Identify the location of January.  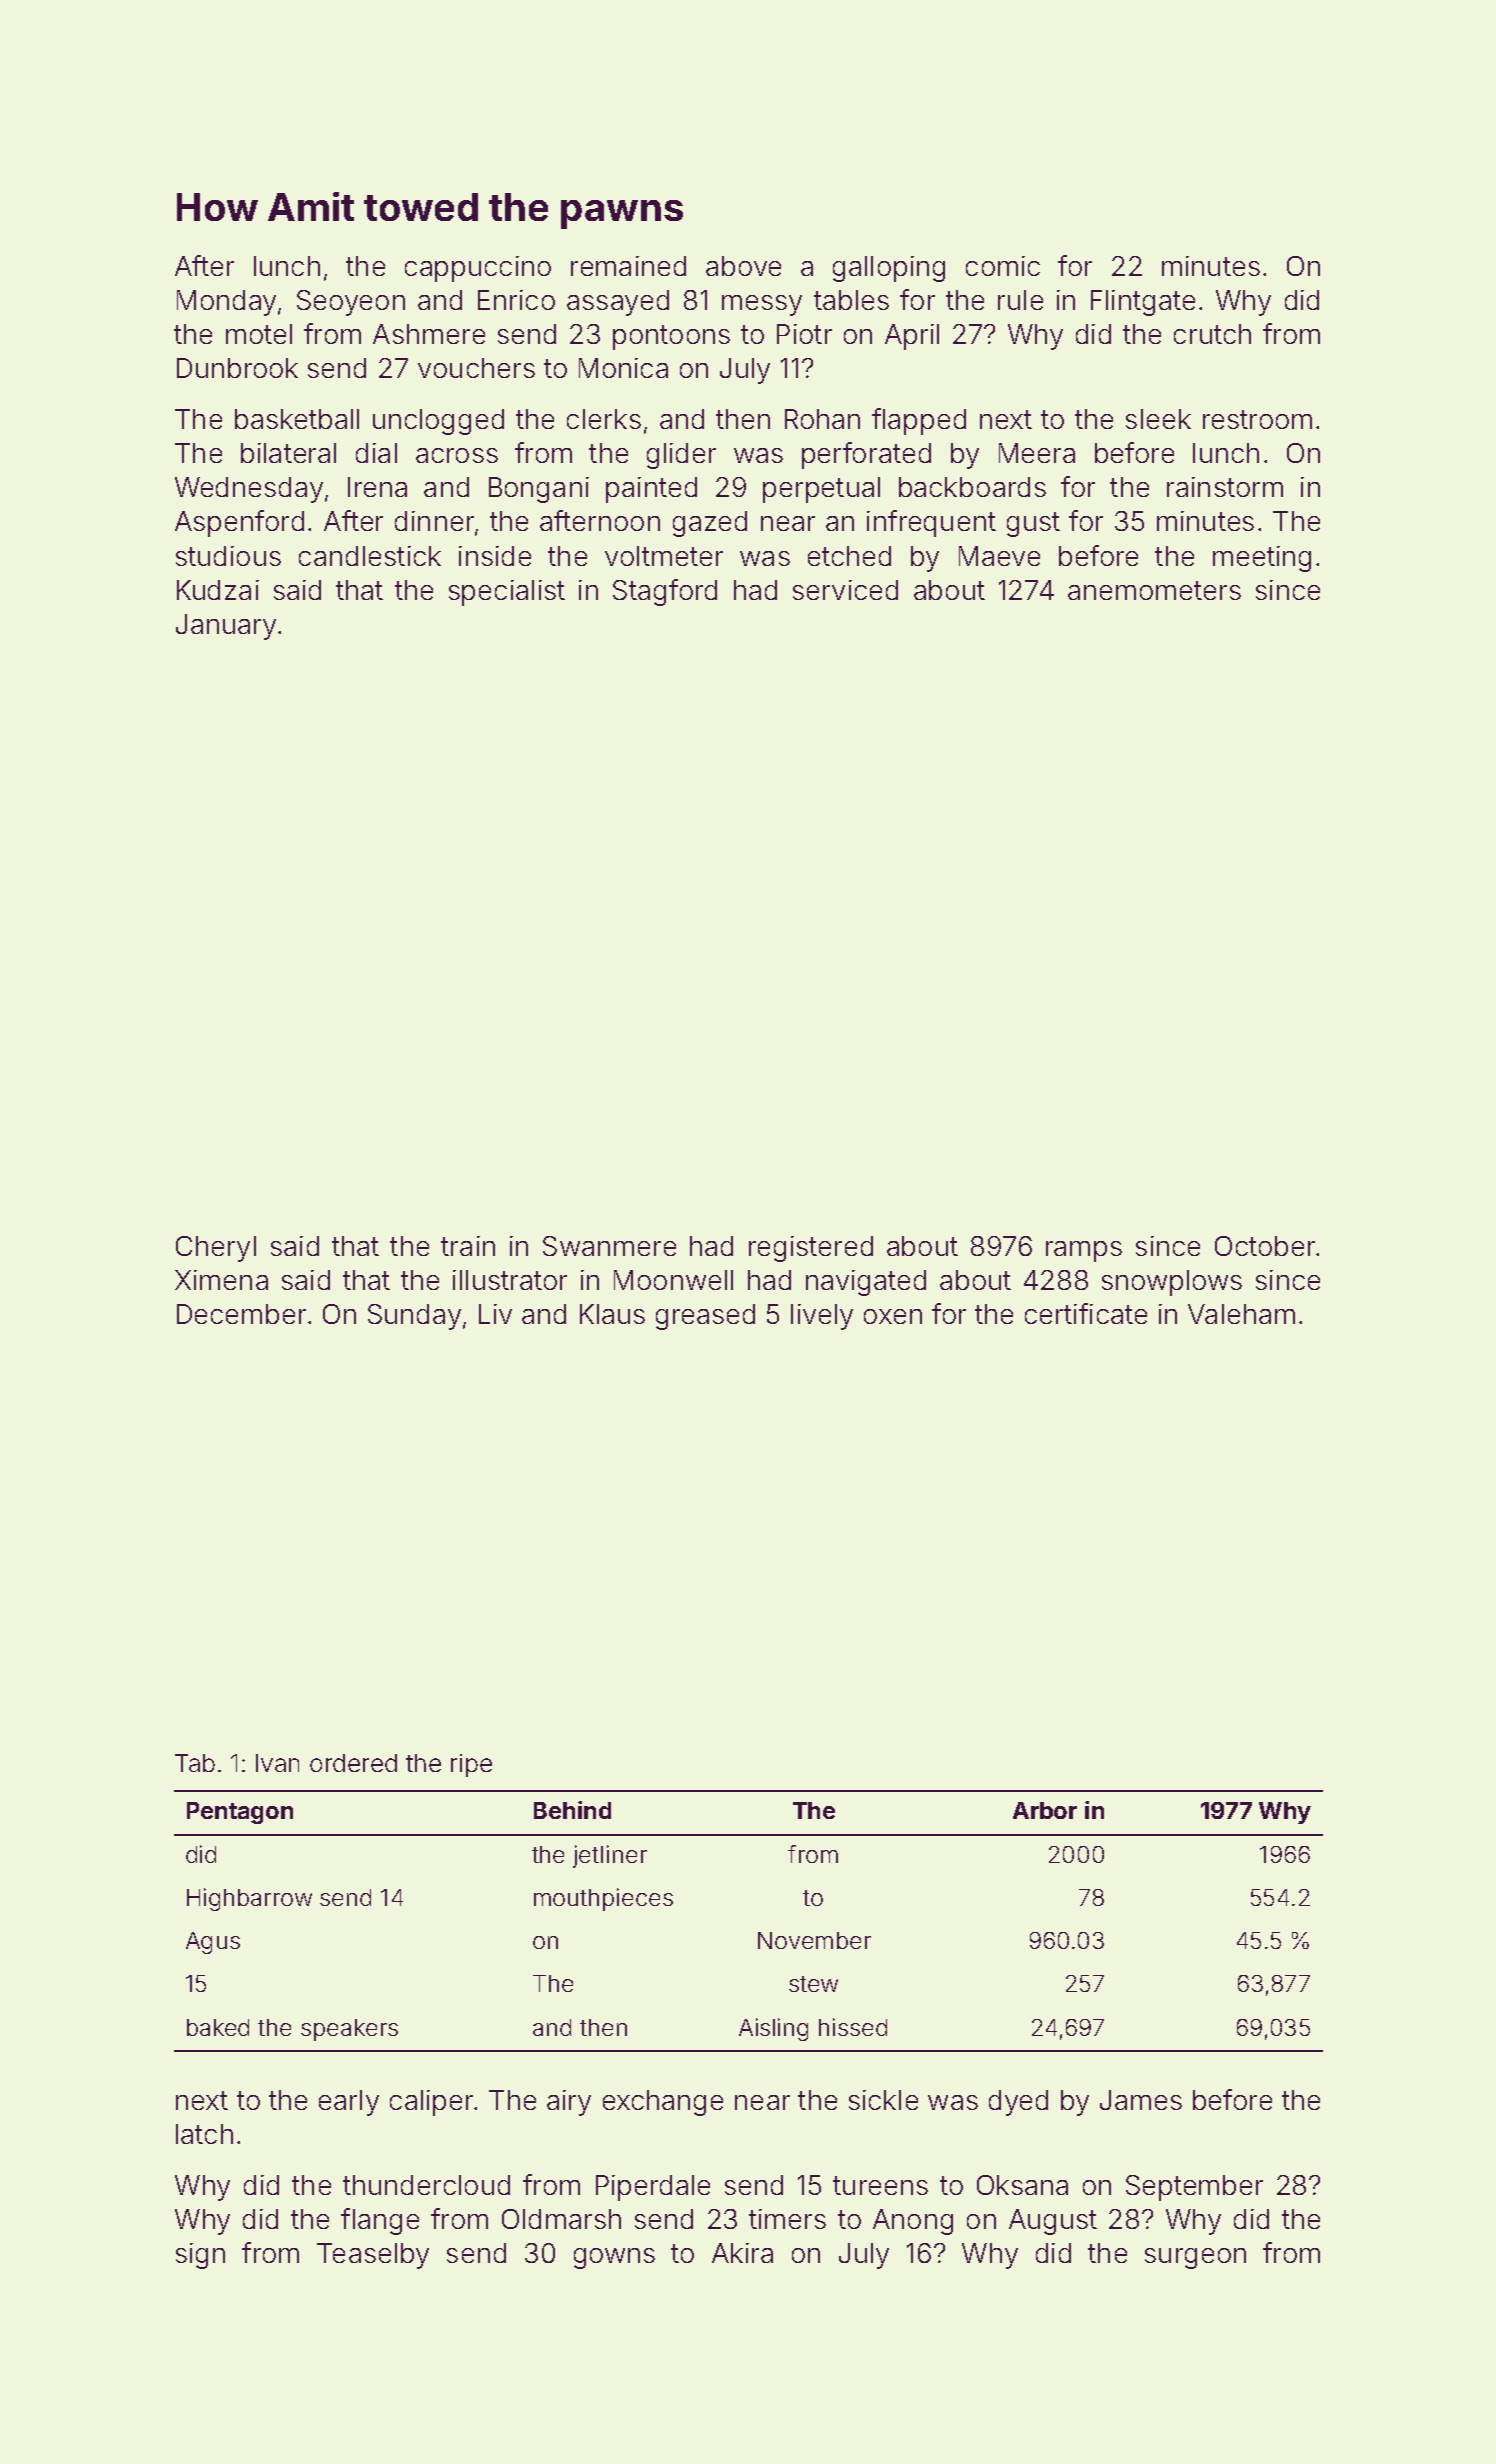
(226, 627).
